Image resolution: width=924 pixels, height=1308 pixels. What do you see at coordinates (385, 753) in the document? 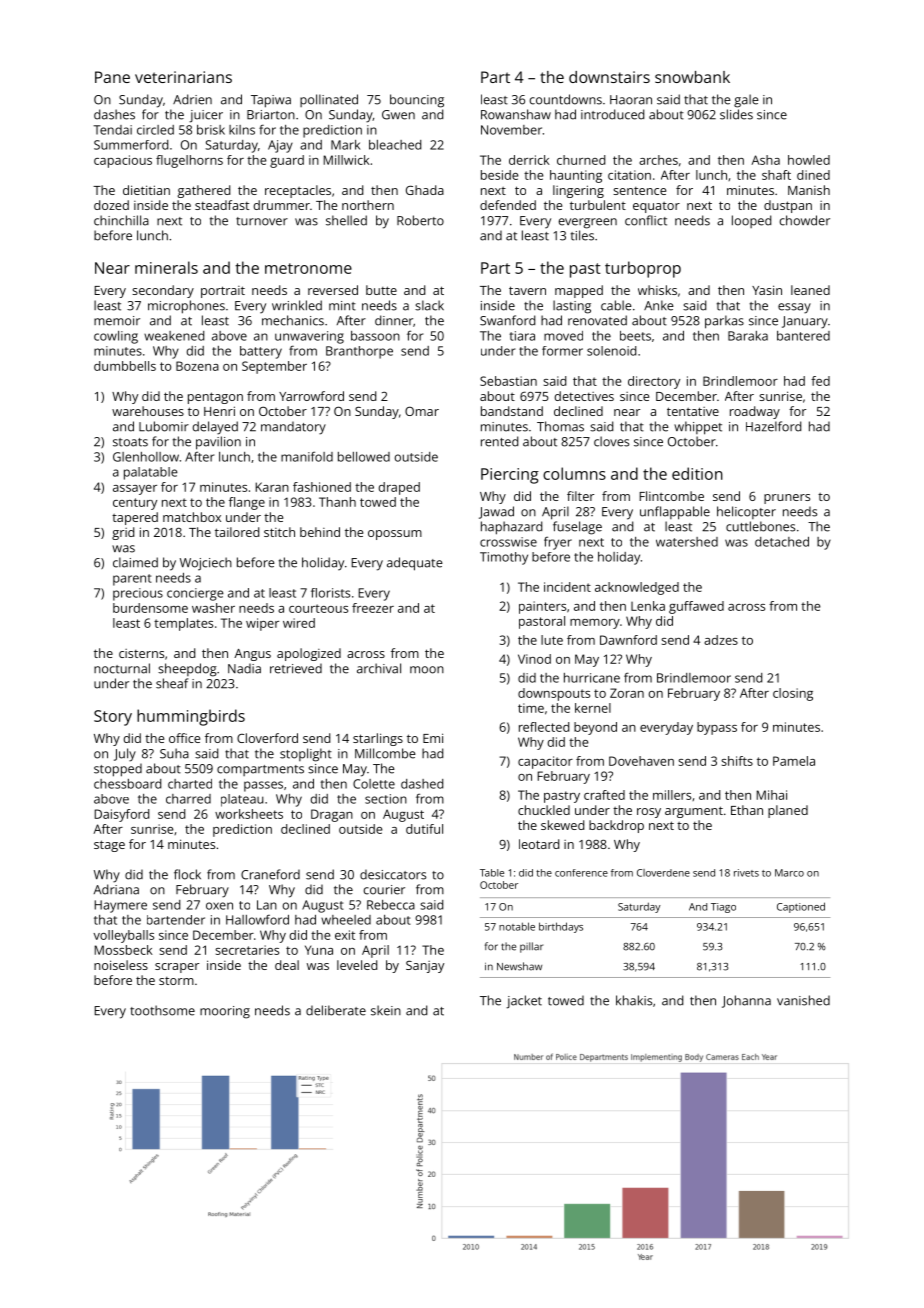
I see `Millcombe` at bounding box center [385, 753].
